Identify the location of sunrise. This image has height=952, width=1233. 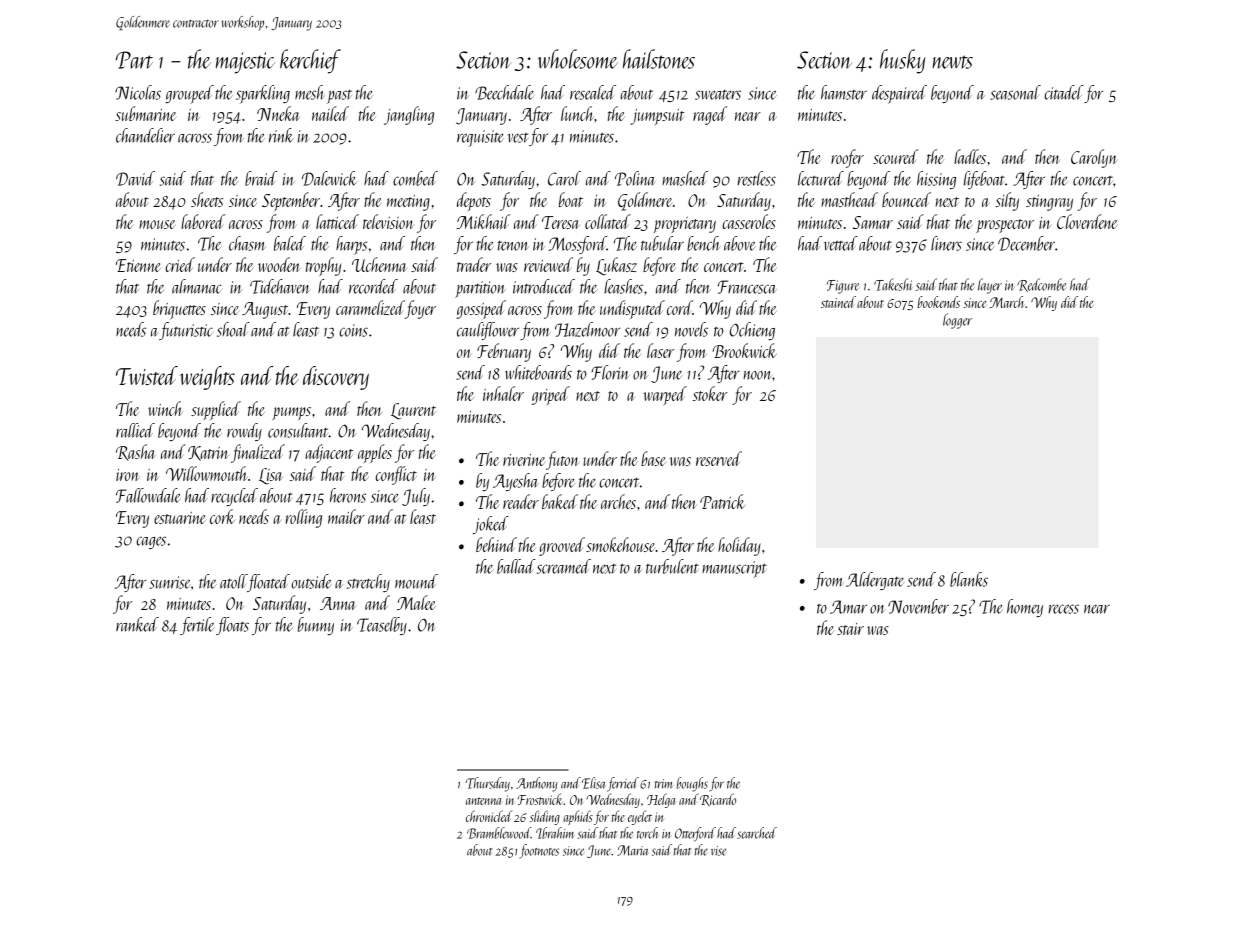
(170, 582).
